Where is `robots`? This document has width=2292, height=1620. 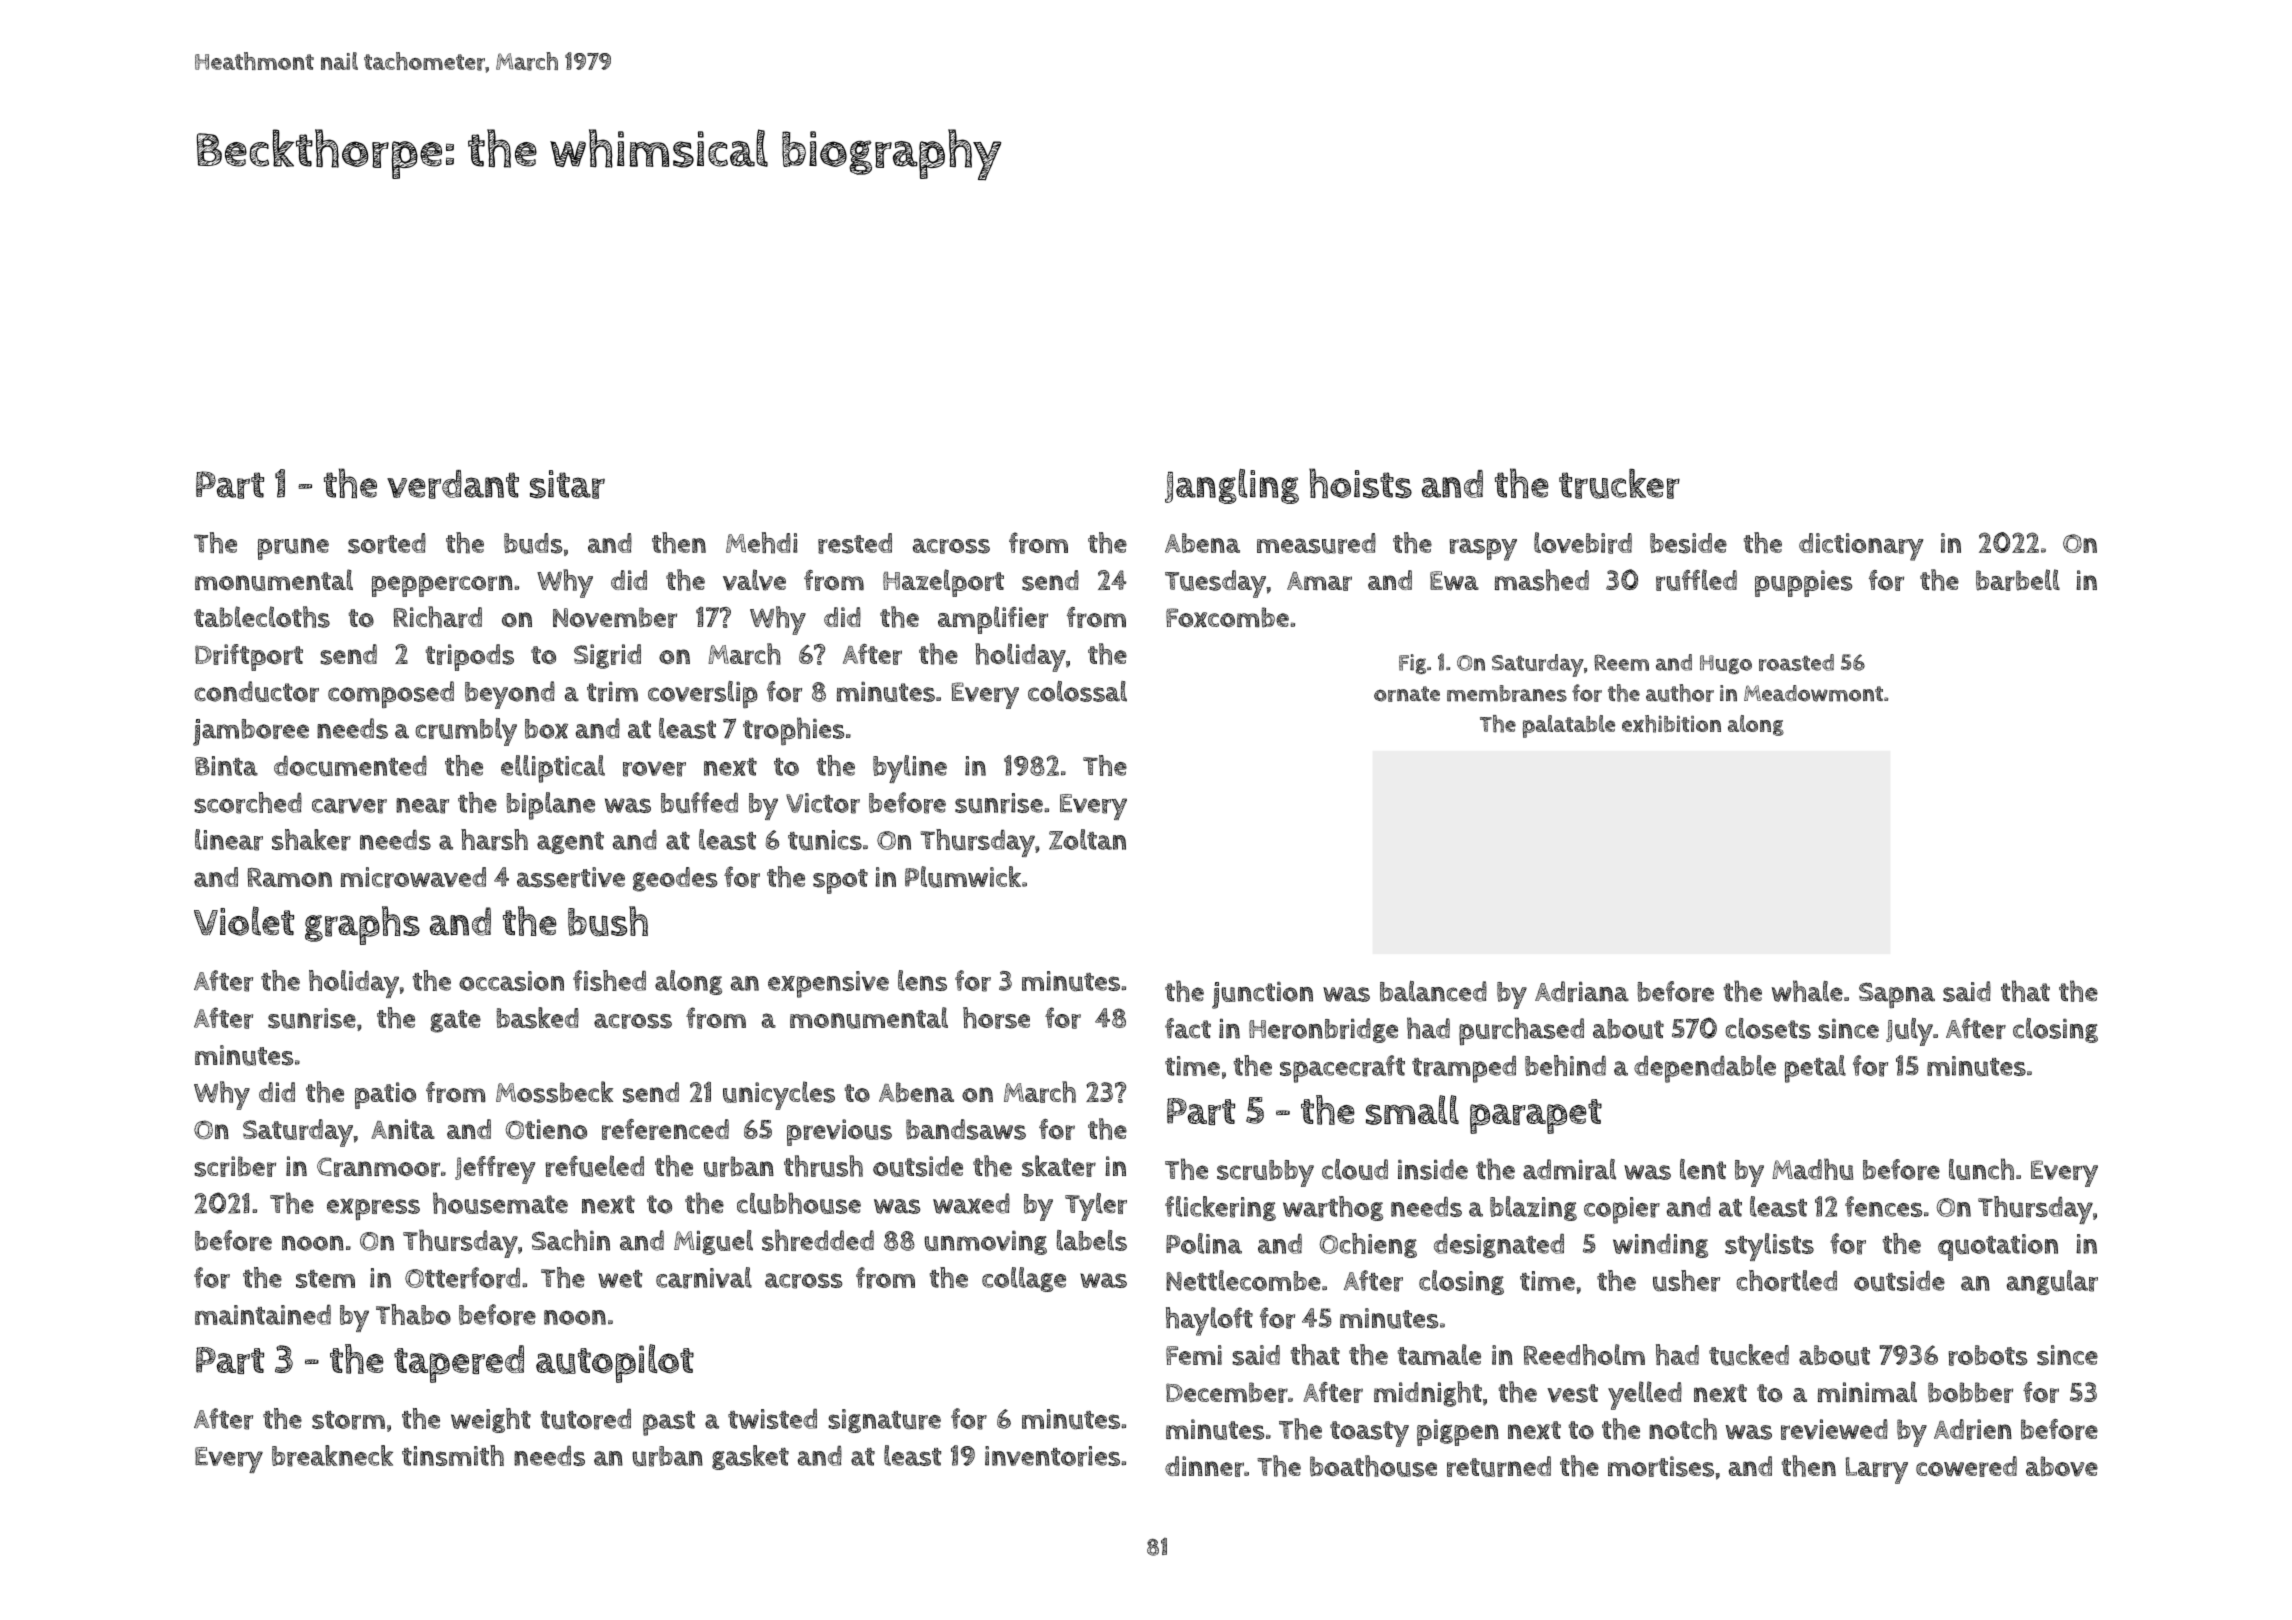
robots is located at coordinates (1988, 1355).
